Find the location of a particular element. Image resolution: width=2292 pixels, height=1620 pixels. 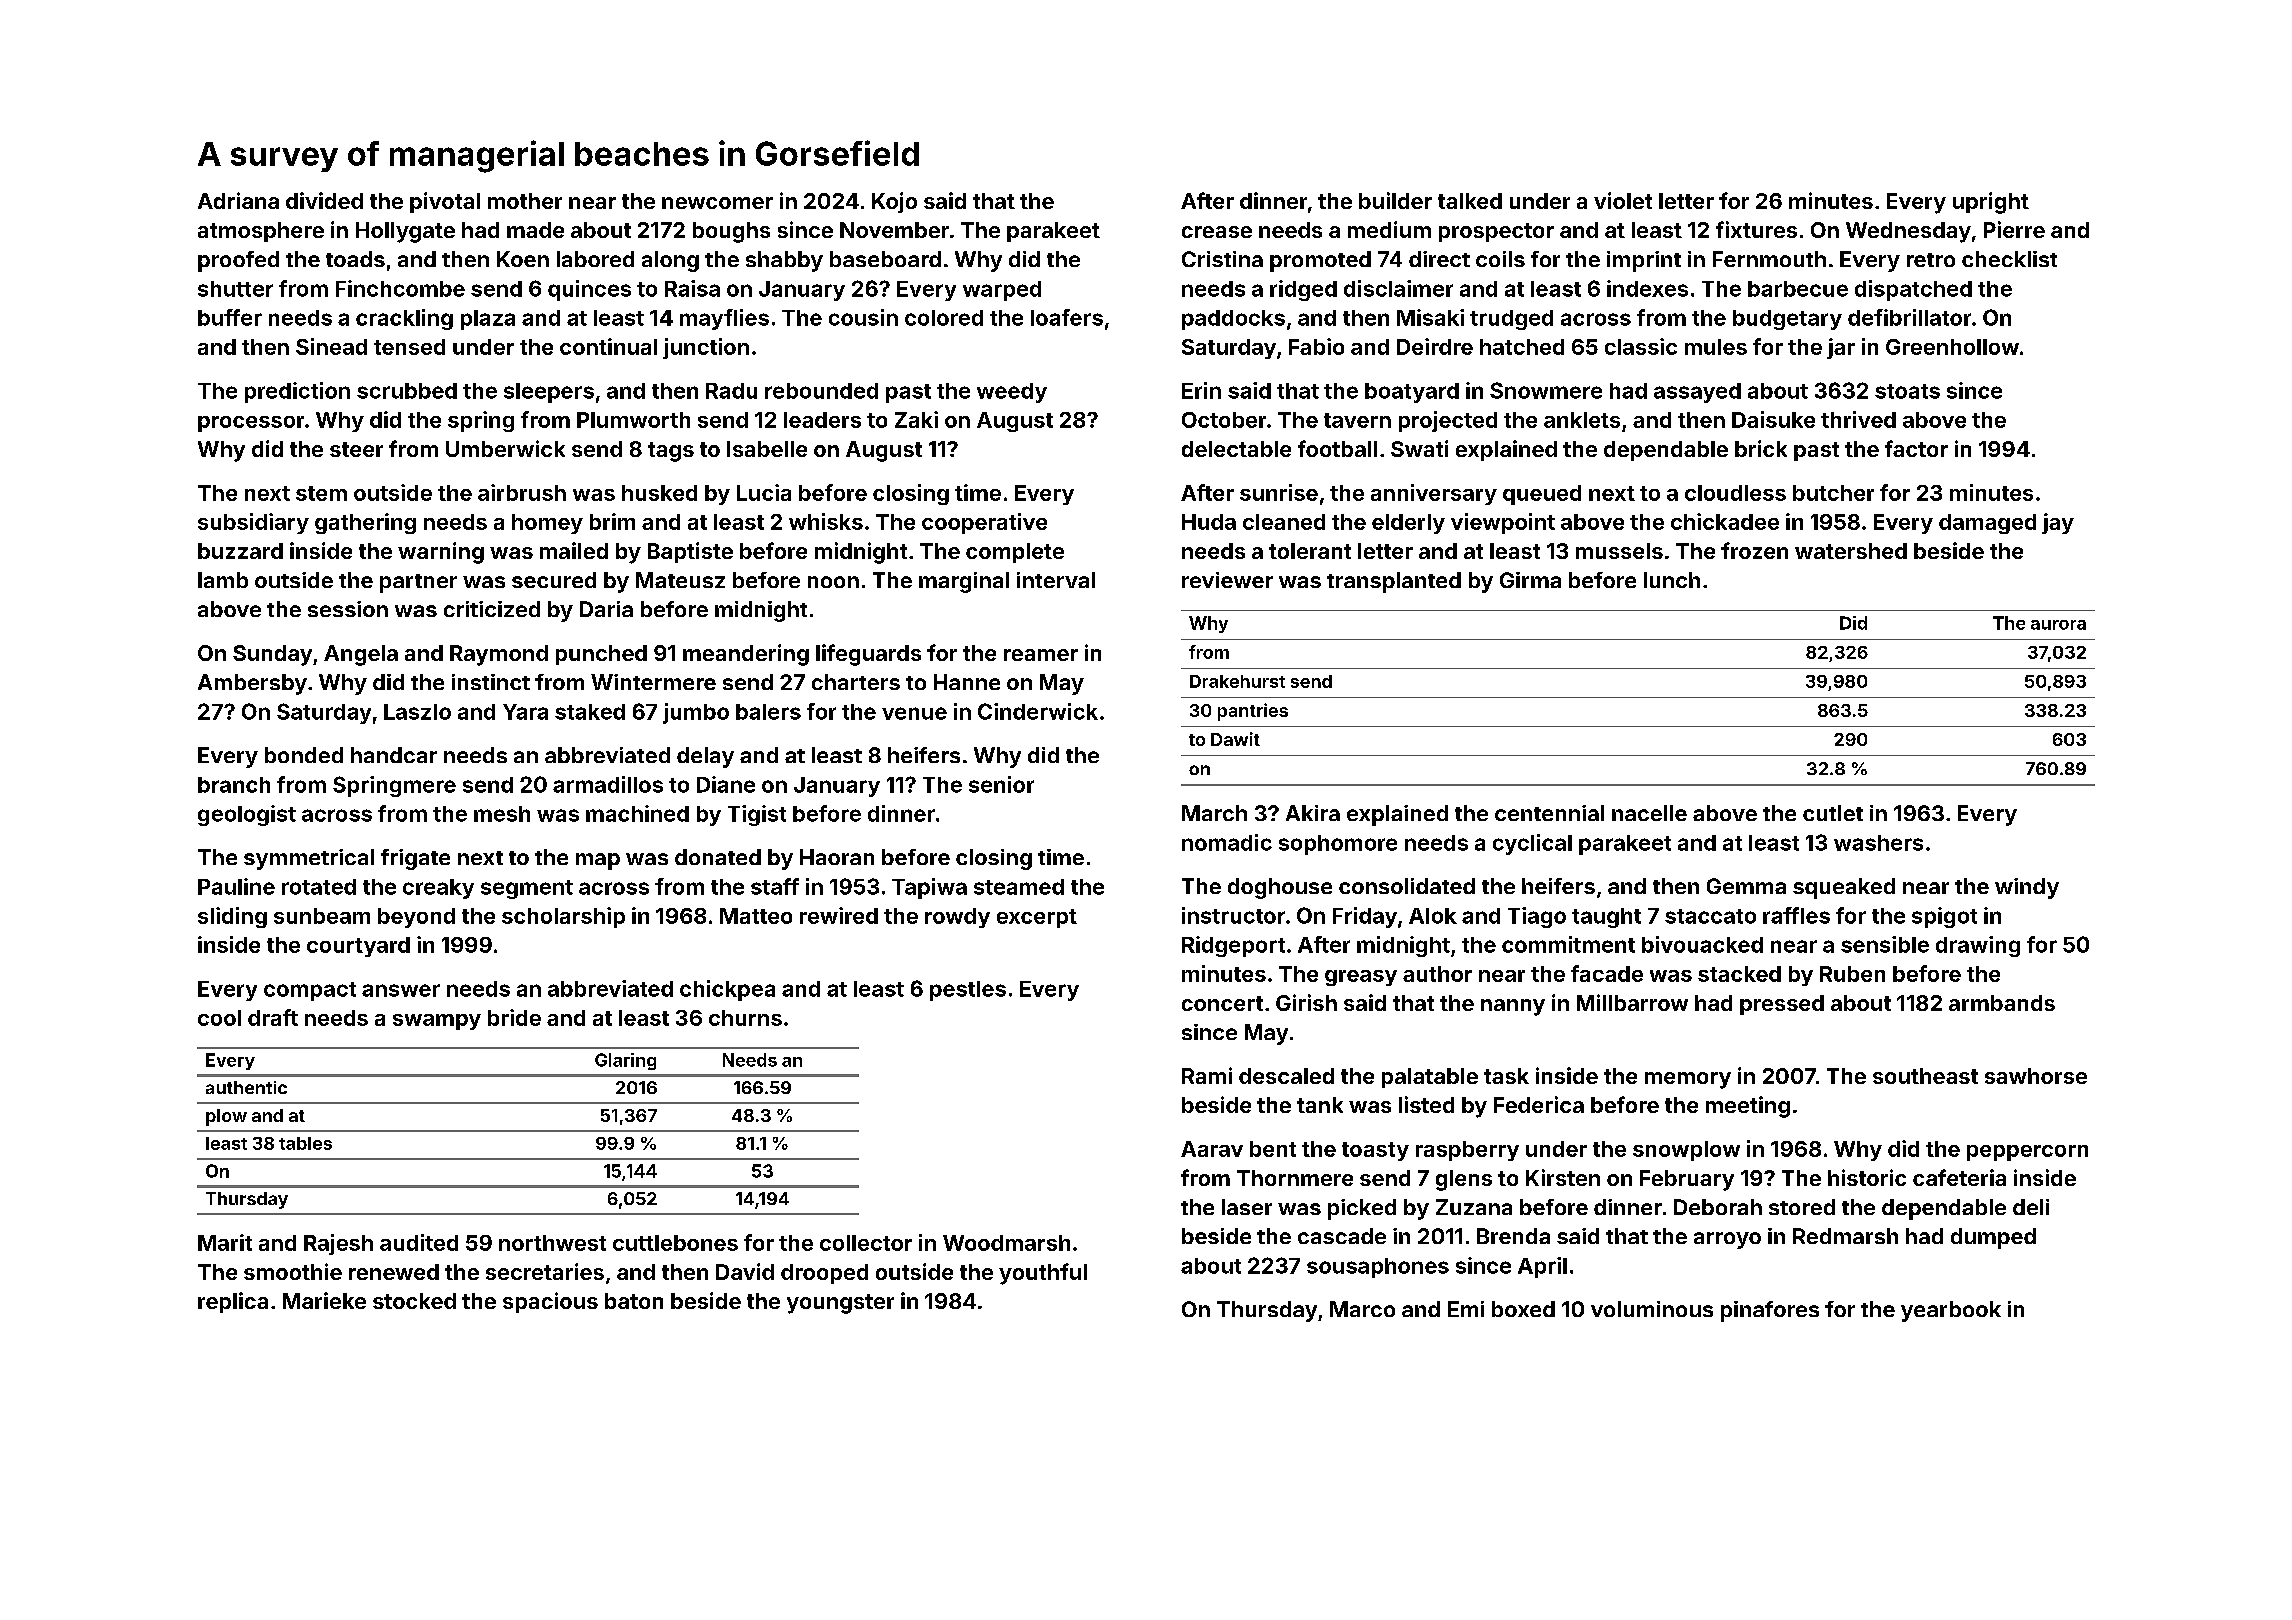

Dawit is located at coordinates (1235, 739).
